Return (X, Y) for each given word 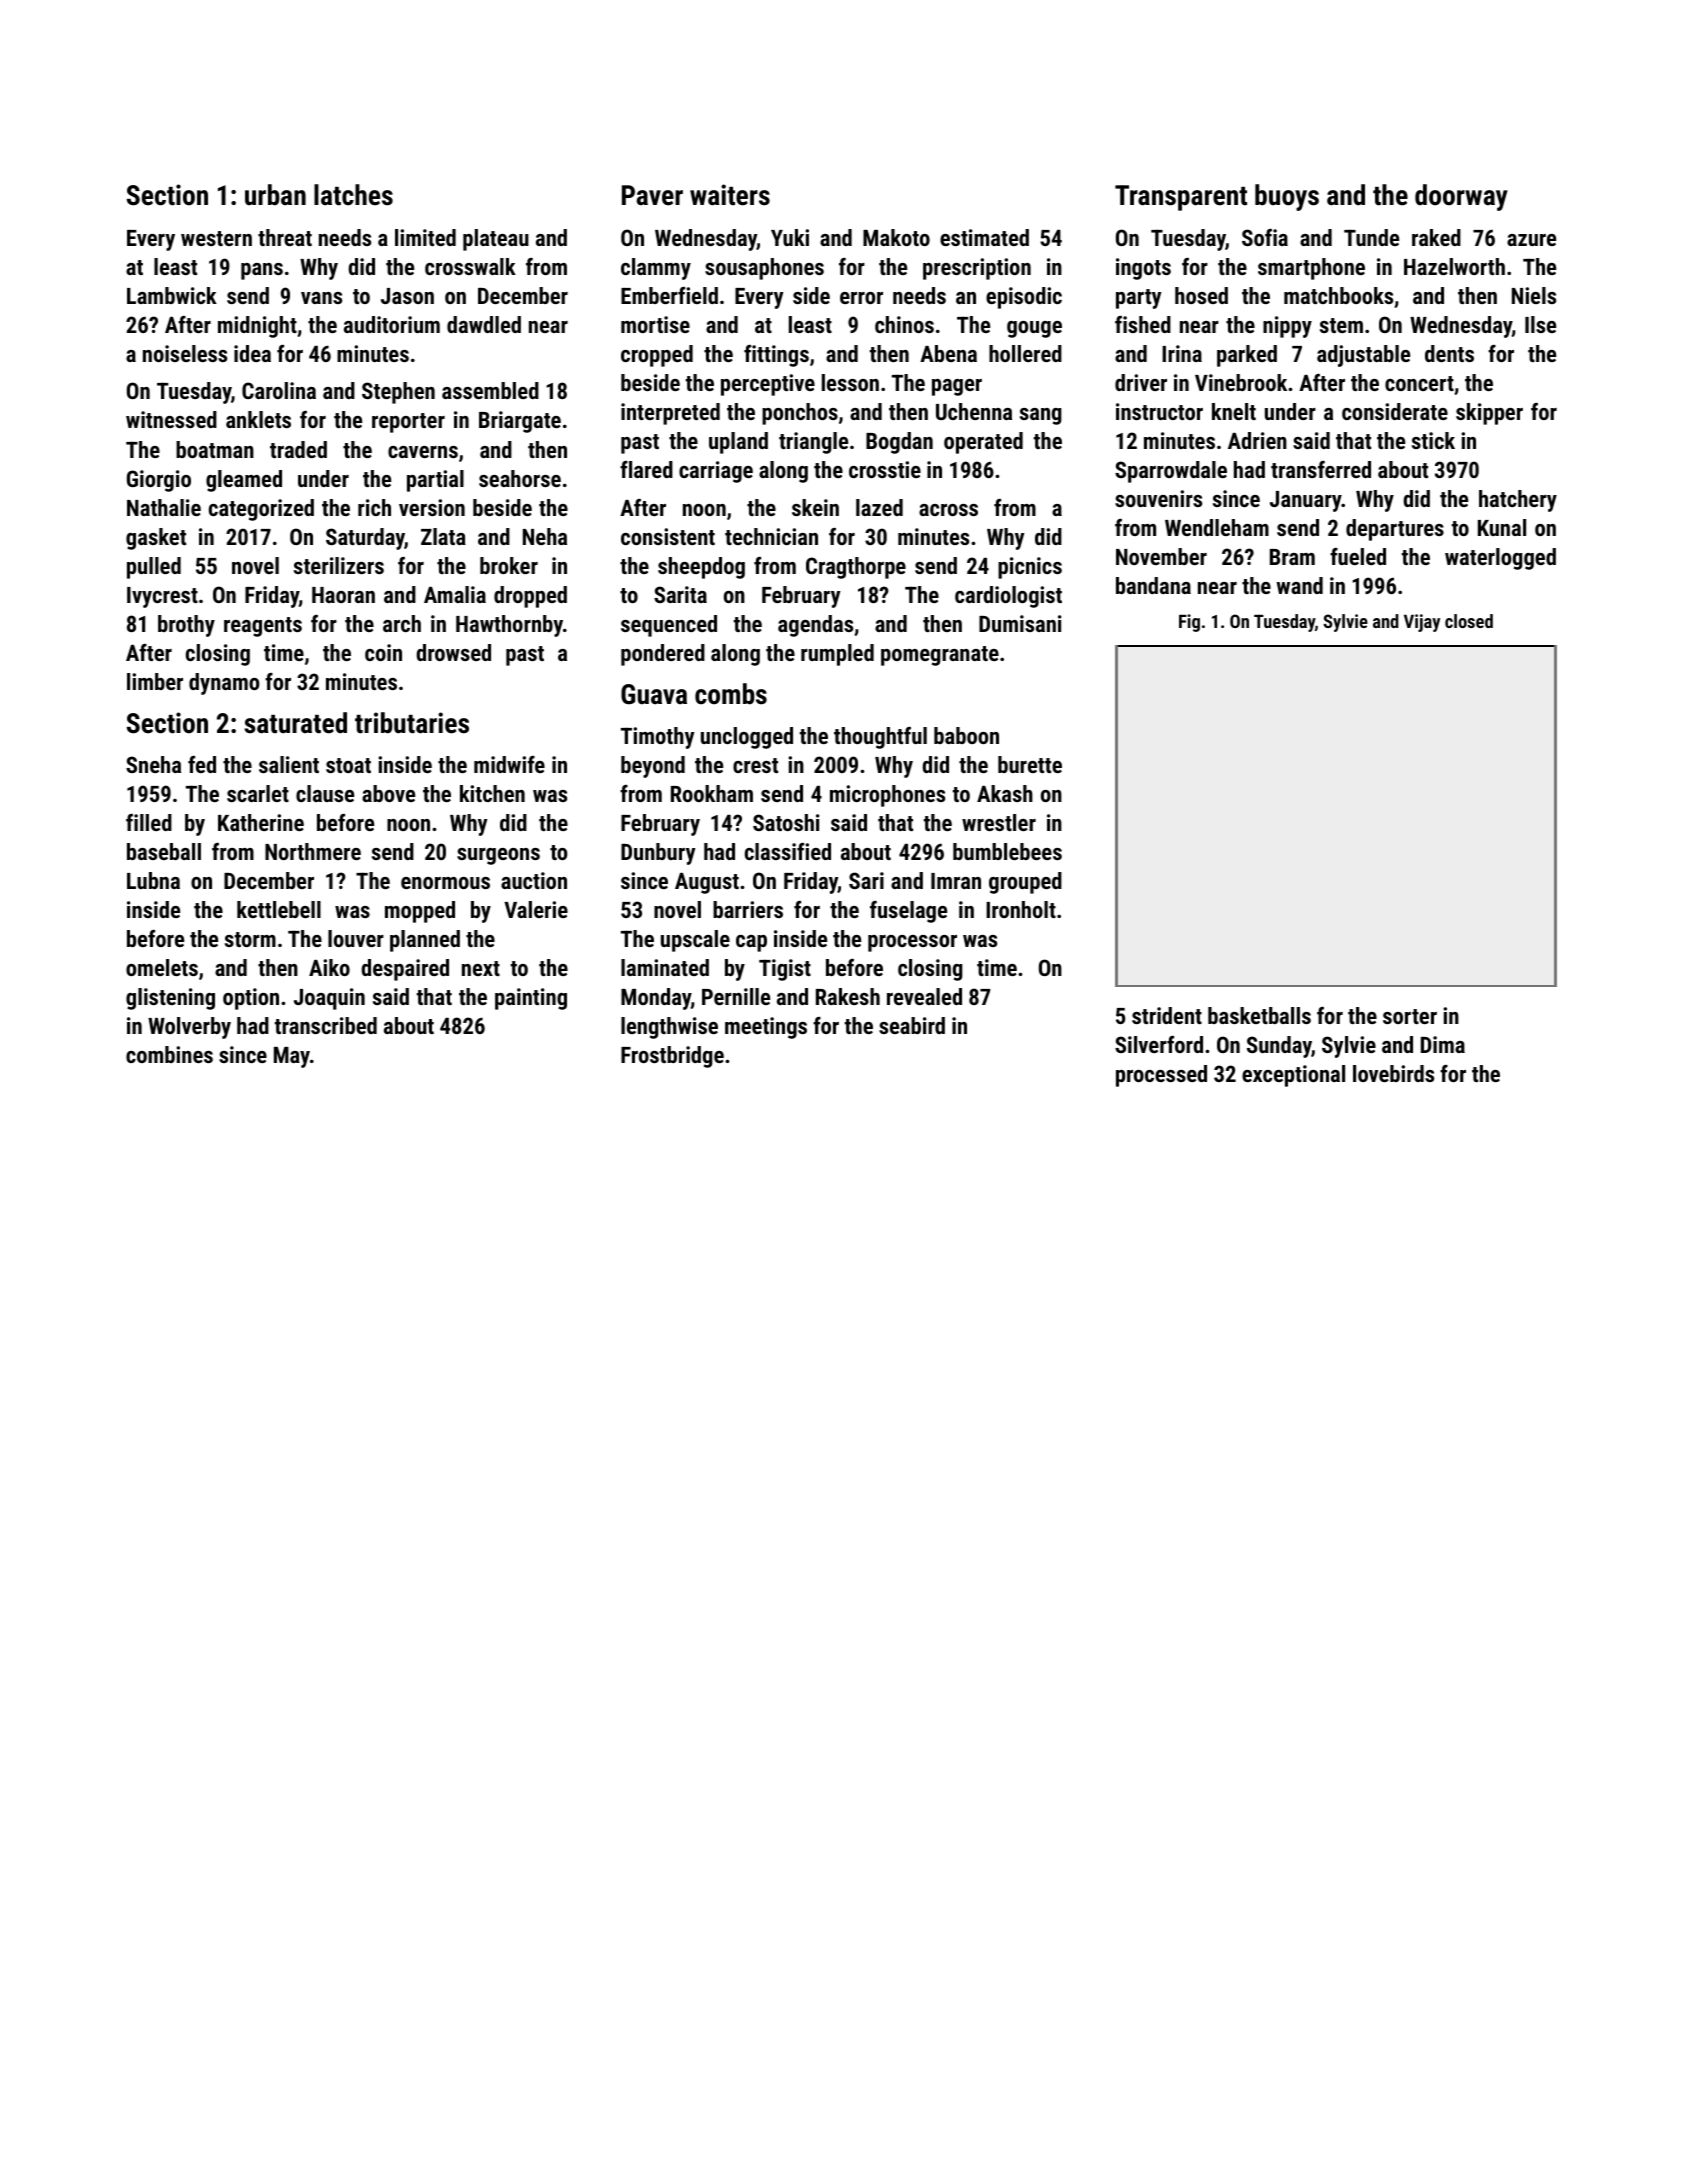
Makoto (896, 237)
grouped (1025, 883)
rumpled (837, 655)
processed (1161, 1076)
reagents (263, 627)
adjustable (1363, 356)
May (292, 1057)
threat (285, 237)
